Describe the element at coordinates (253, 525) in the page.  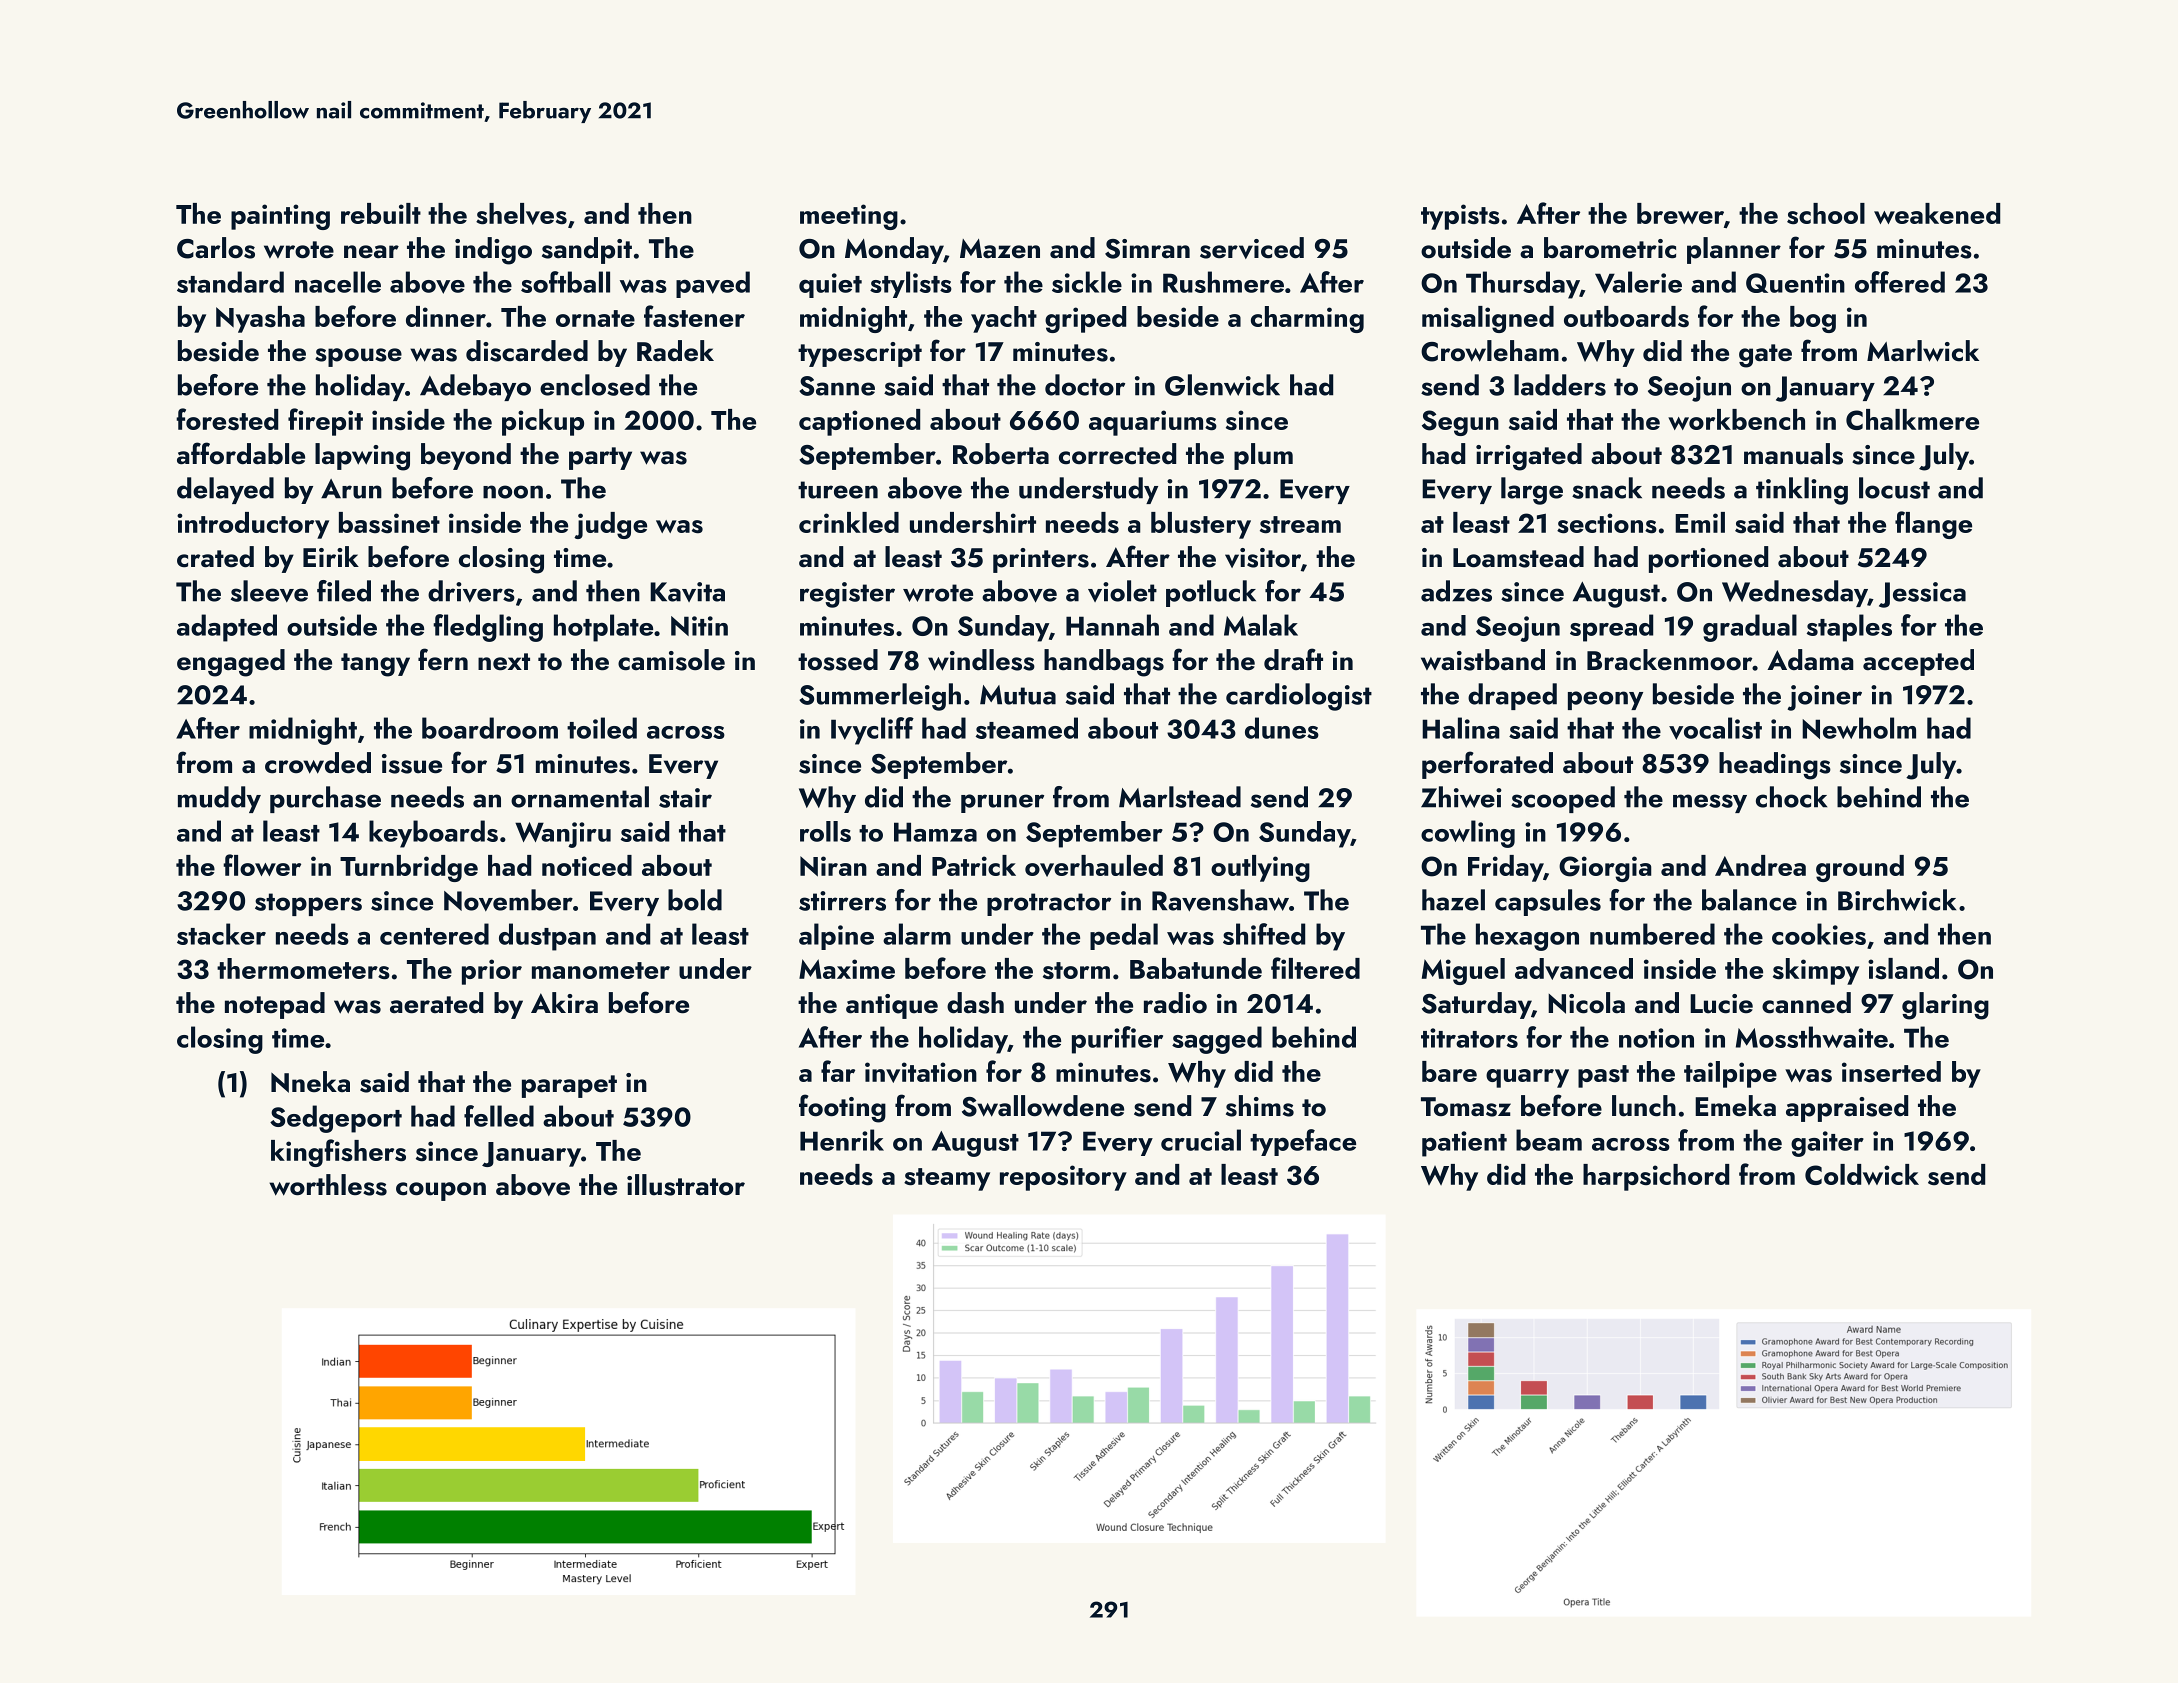
I see `introductory` at that location.
